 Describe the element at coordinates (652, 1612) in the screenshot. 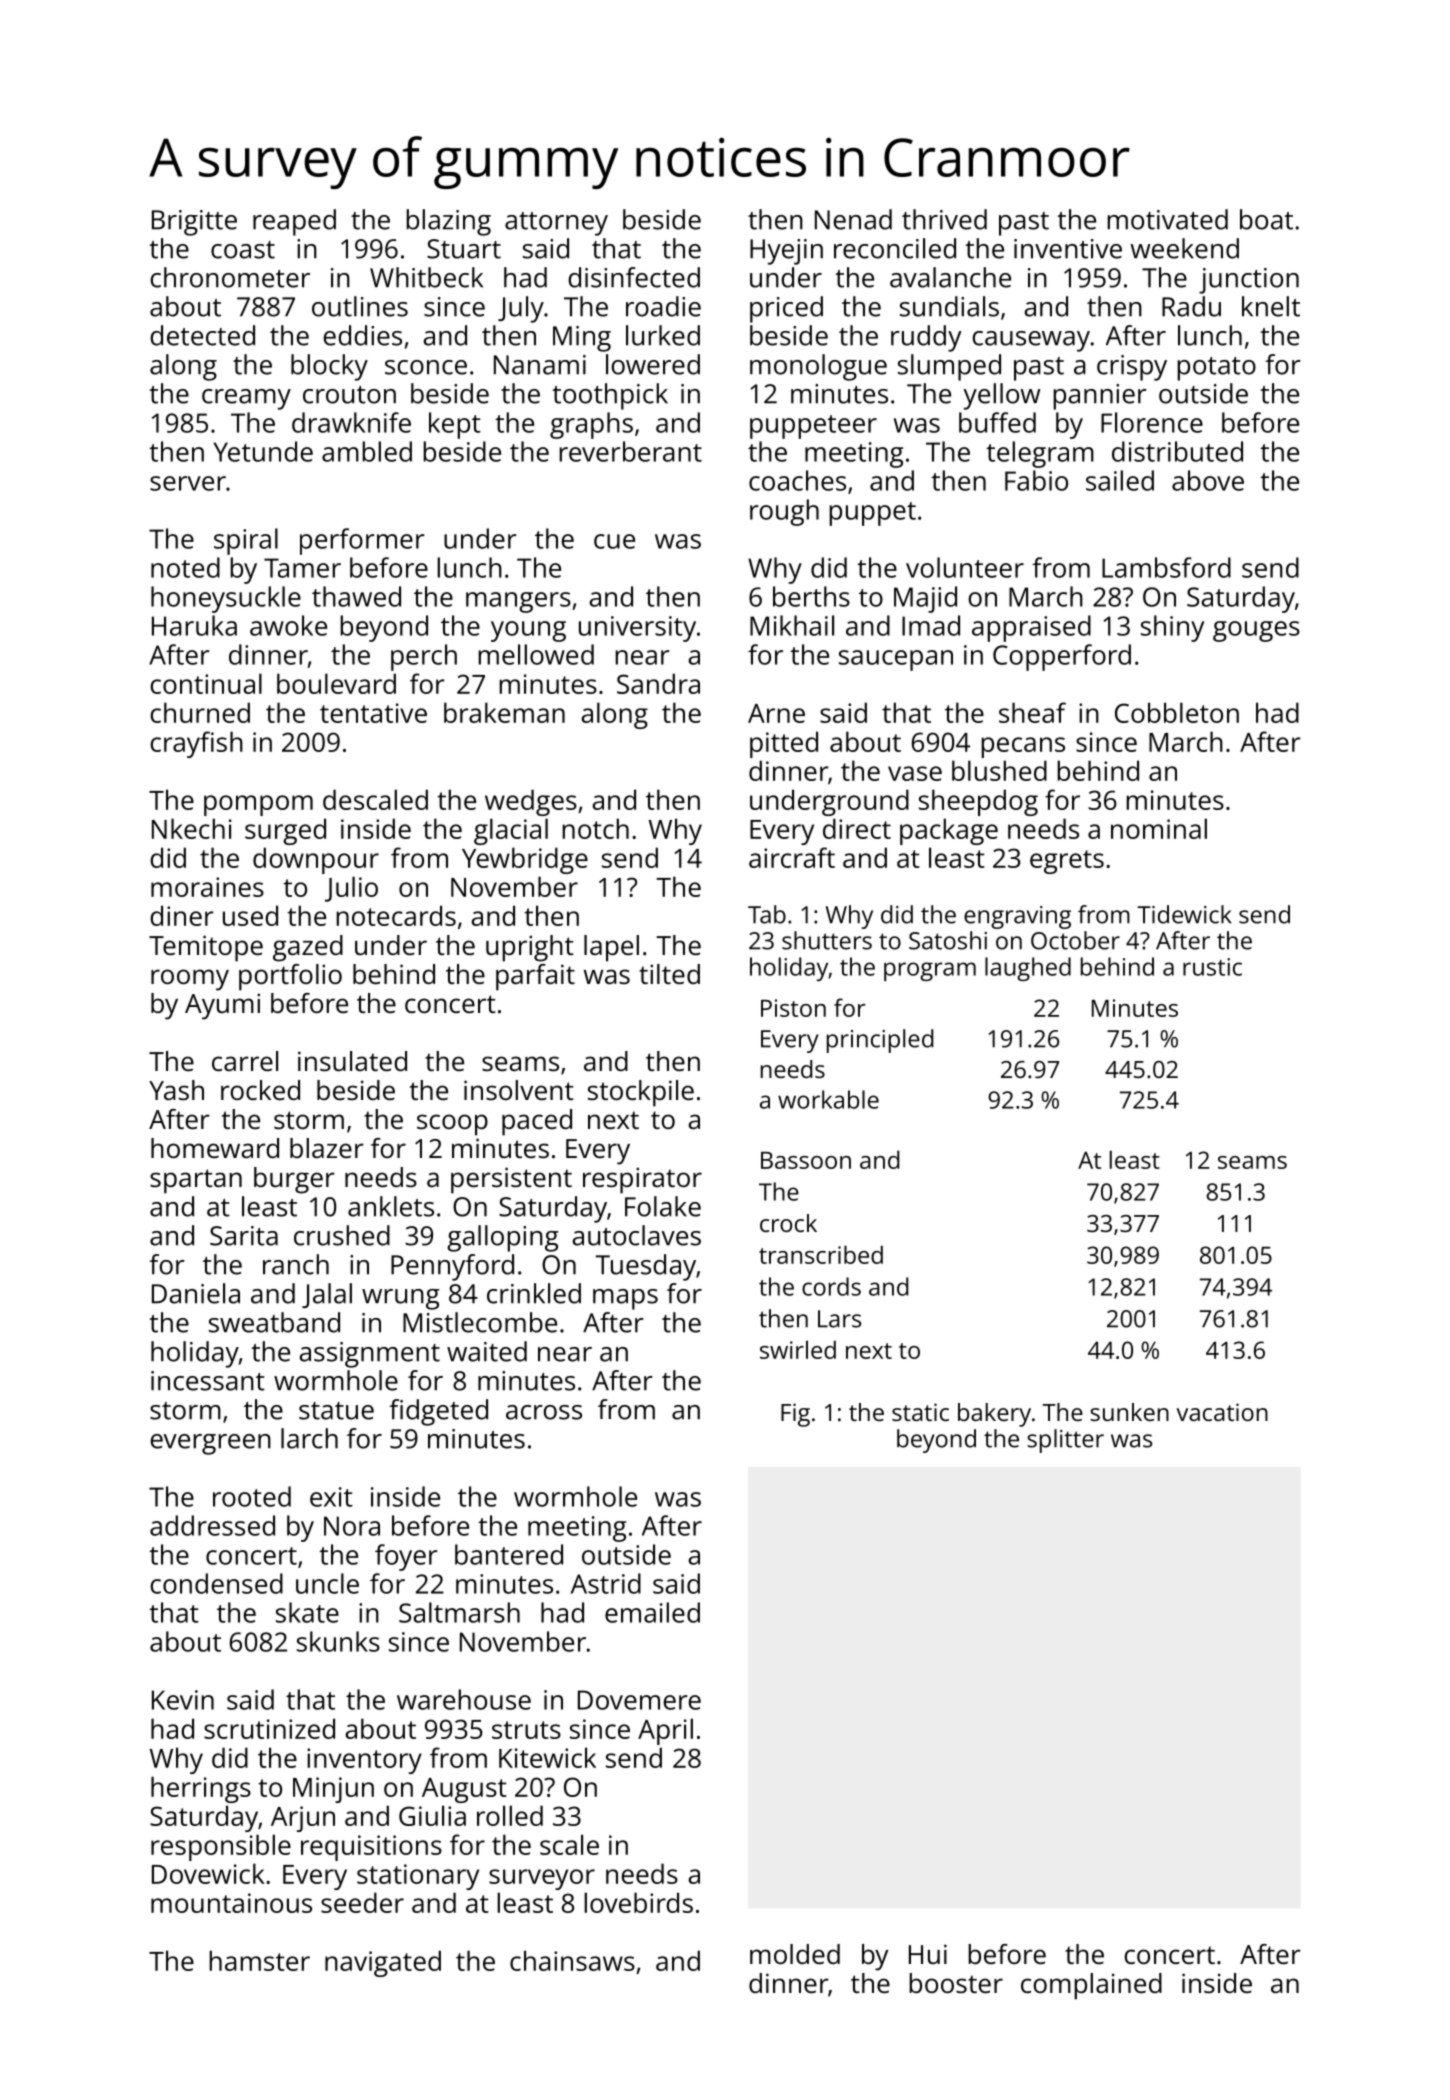

I see `emailed` at that location.
